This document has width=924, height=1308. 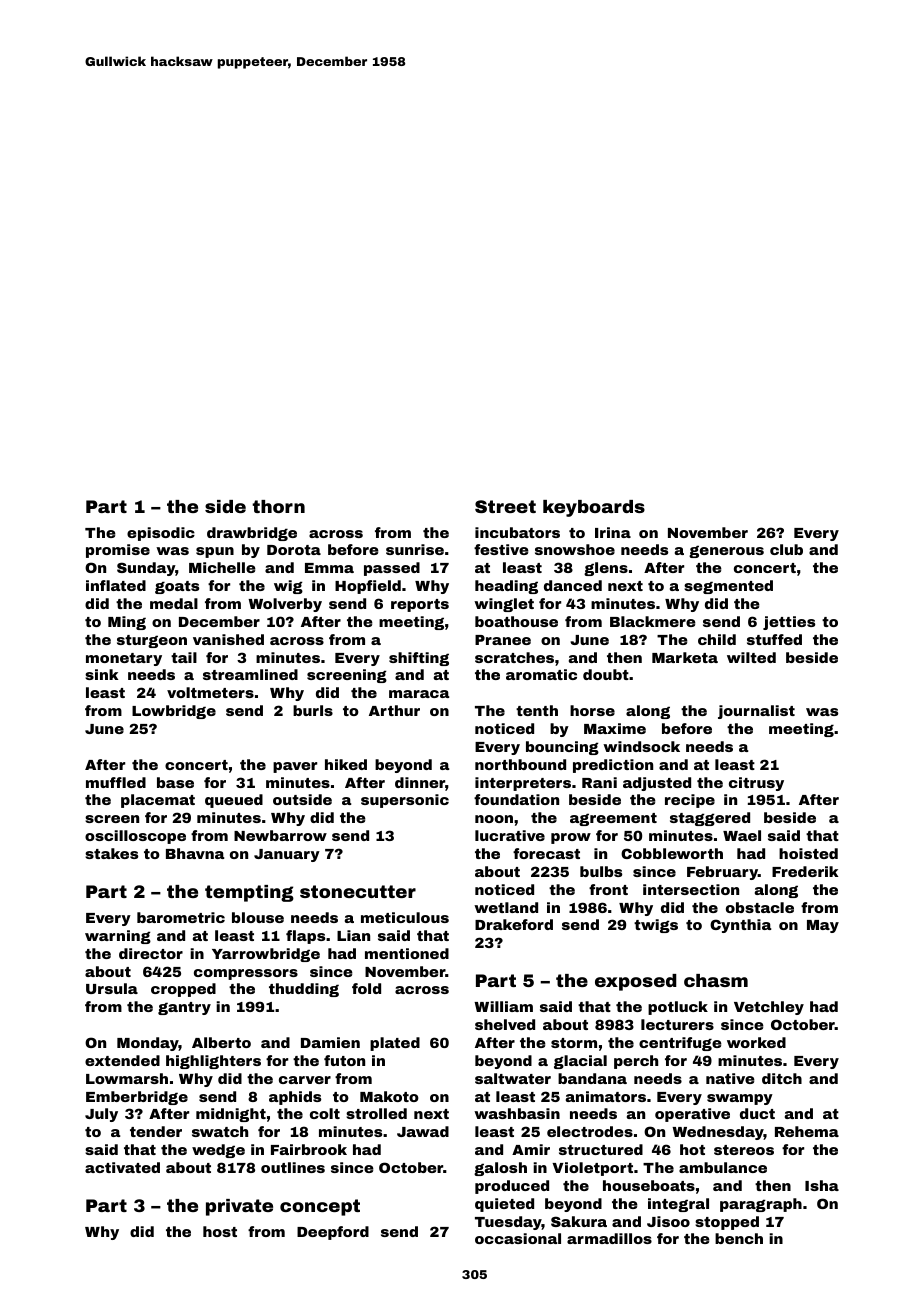 What do you see at coordinates (116, 585) in the document?
I see `inflated` at bounding box center [116, 585].
